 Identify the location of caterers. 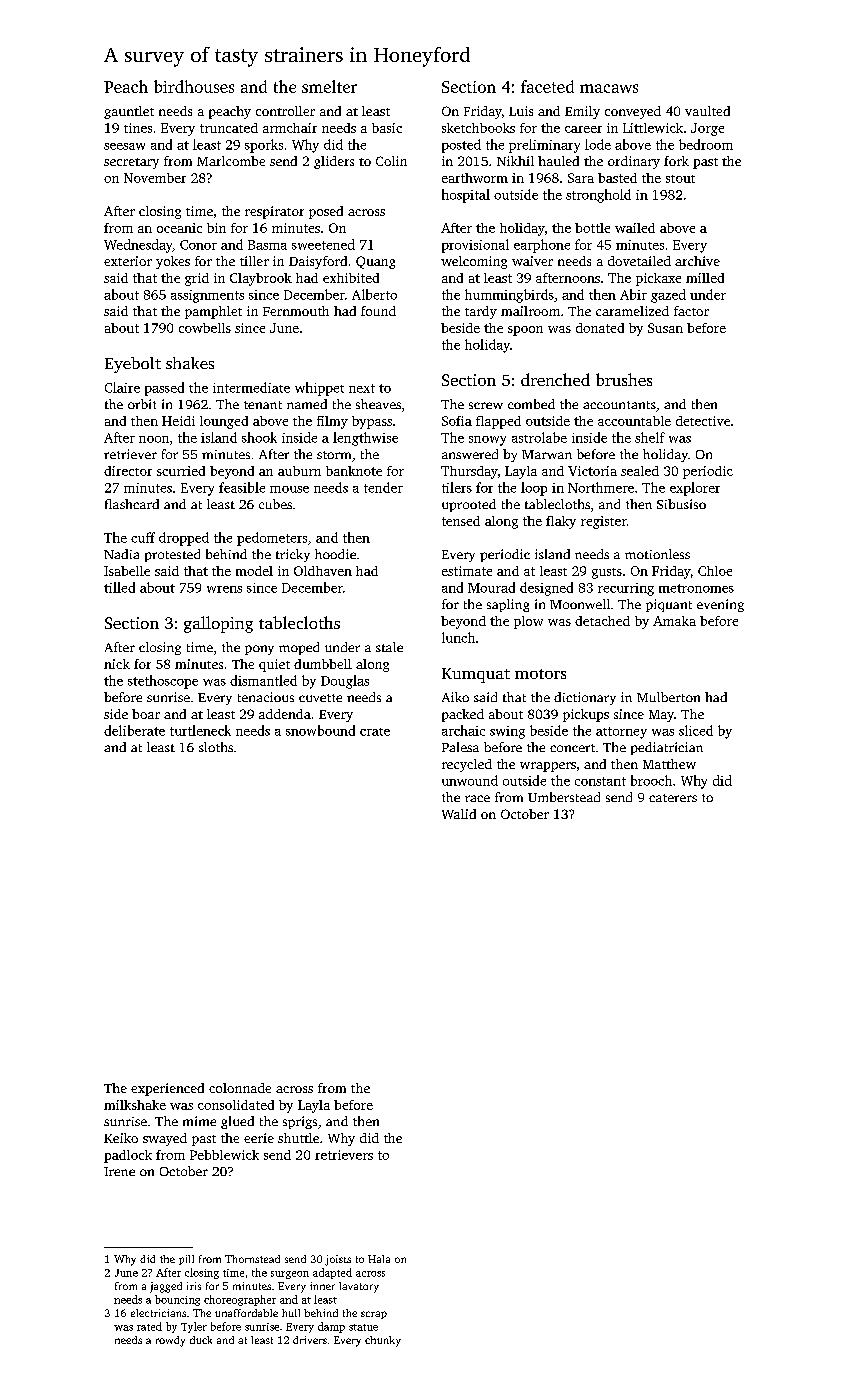
(673, 798).
